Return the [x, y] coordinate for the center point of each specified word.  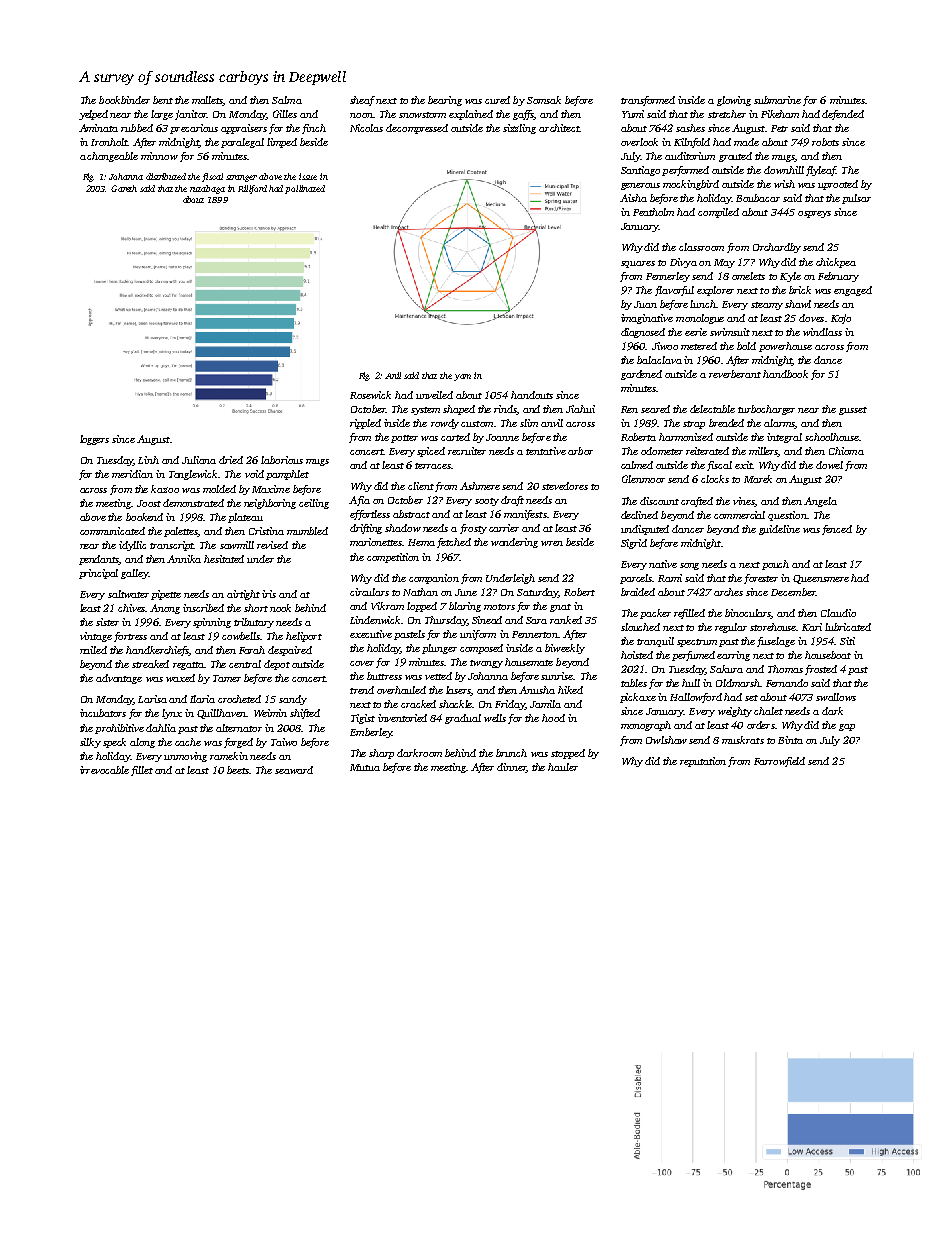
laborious [282, 460]
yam [462, 377]
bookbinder [124, 100]
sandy [293, 700]
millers [764, 452]
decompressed [417, 129]
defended [843, 115]
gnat [560, 608]
